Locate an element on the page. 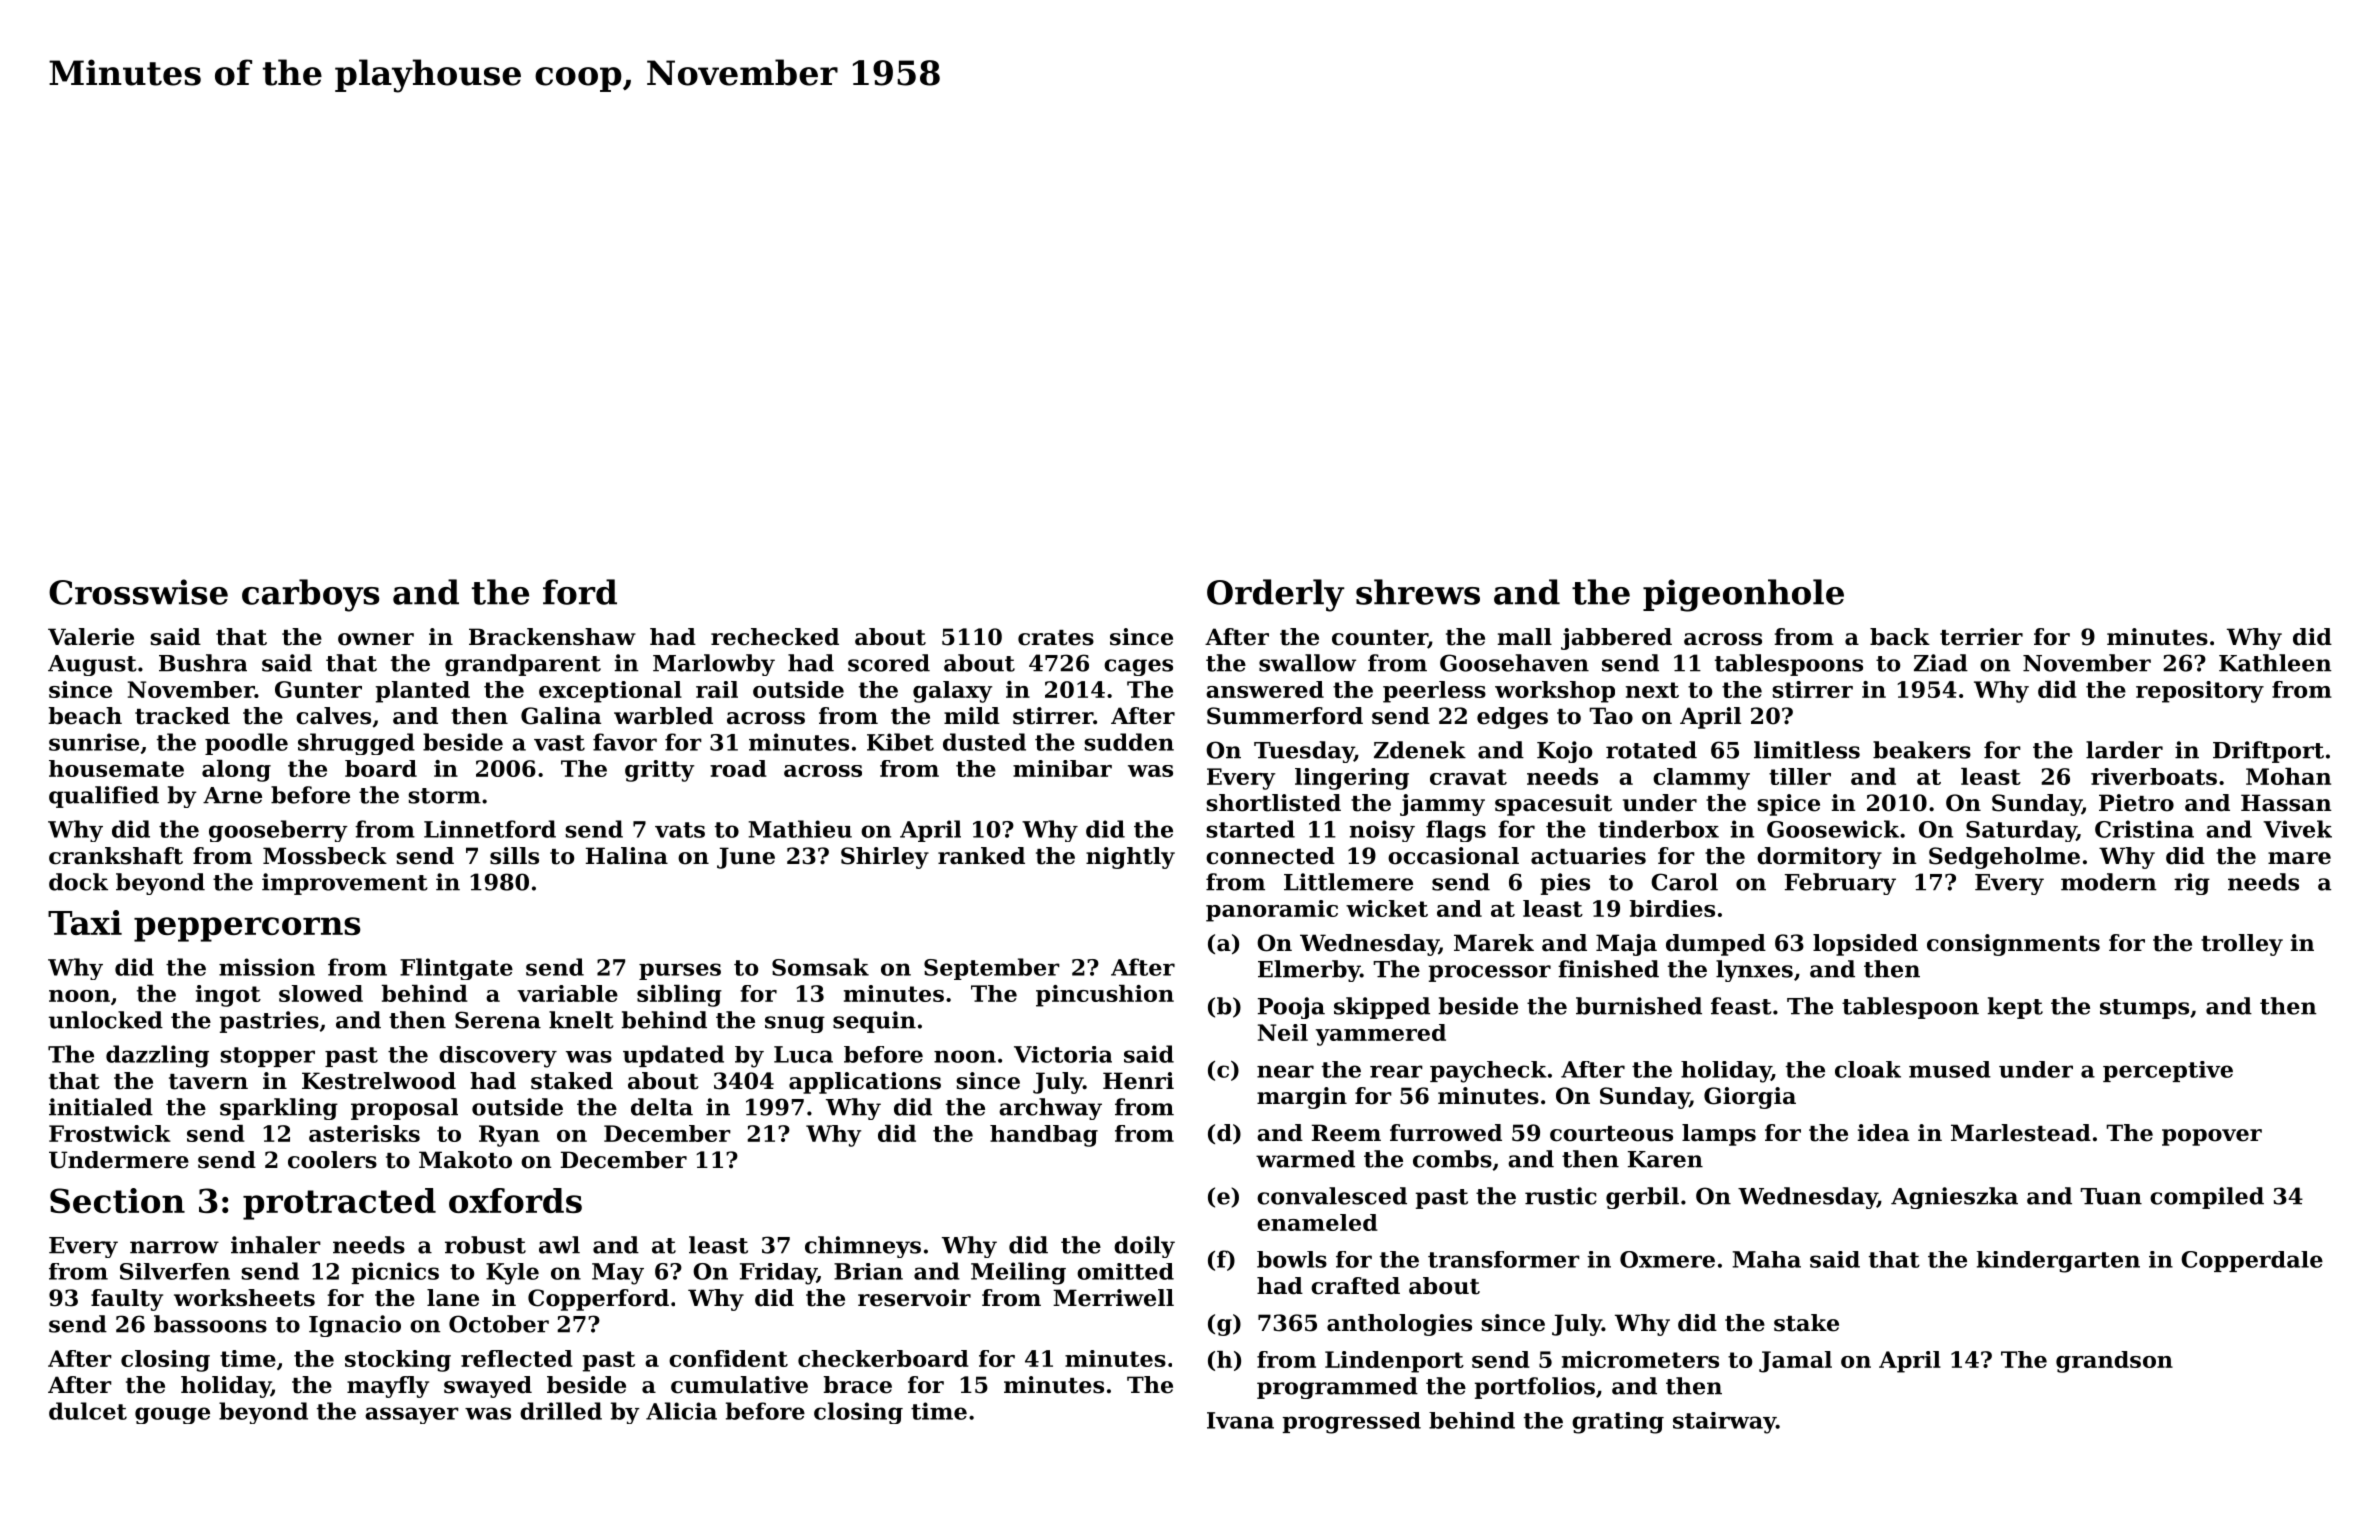 This document has height=1540, width=2380. pigeonhole is located at coordinates (1743, 595).
